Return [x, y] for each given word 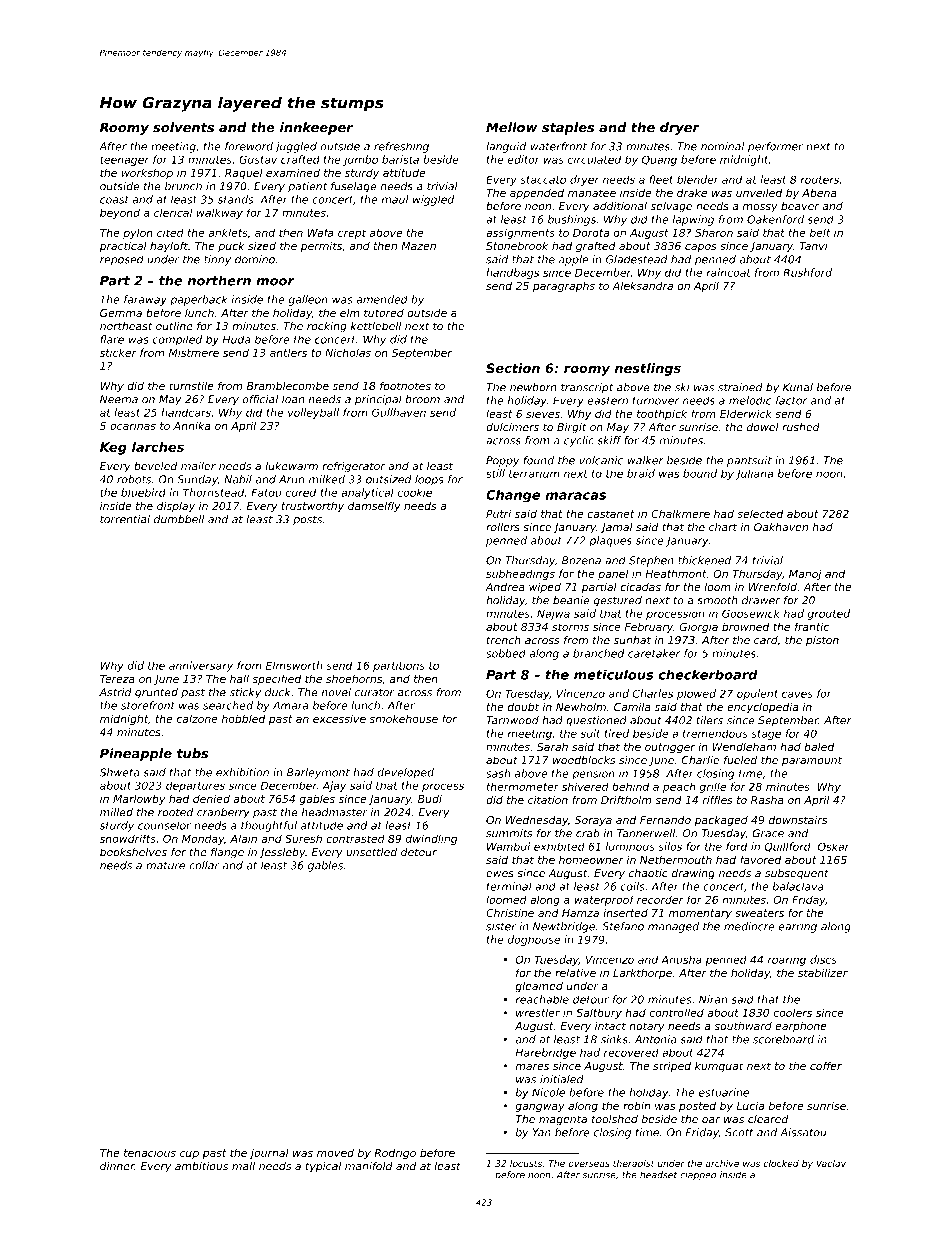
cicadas [640, 586]
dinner [117, 1166]
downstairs [798, 820]
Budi [430, 798]
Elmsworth [294, 665]
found [539, 460]
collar [204, 865]
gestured [618, 601]
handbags [512, 273]
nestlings [647, 369]
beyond [120, 213]
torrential [125, 519]
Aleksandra [642, 285]
